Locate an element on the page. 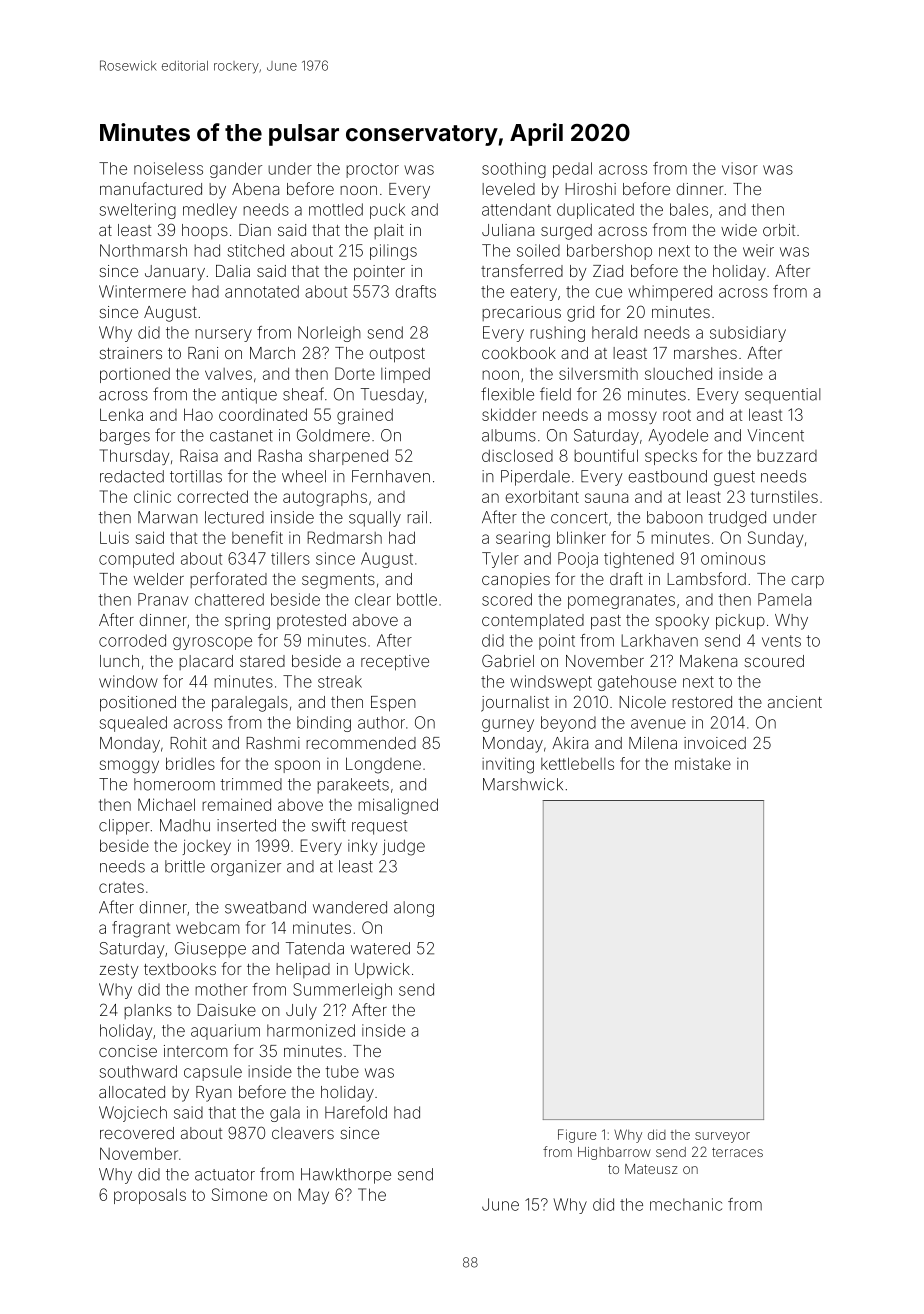 The image size is (924, 1314). Pooja is located at coordinates (578, 560).
